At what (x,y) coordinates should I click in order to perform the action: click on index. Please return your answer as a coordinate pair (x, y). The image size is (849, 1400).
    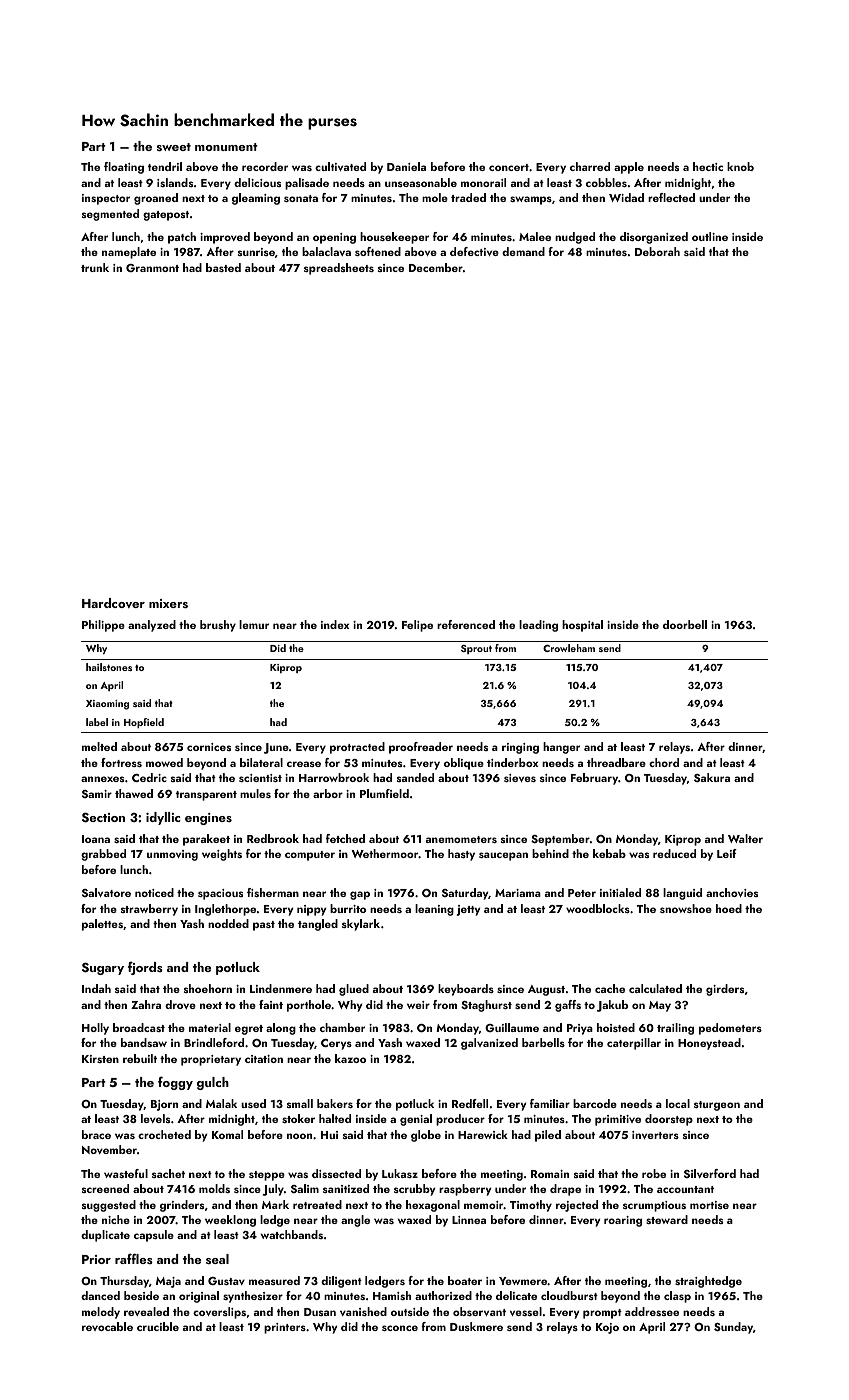
    Looking at the image, I should click on (335, 624).
